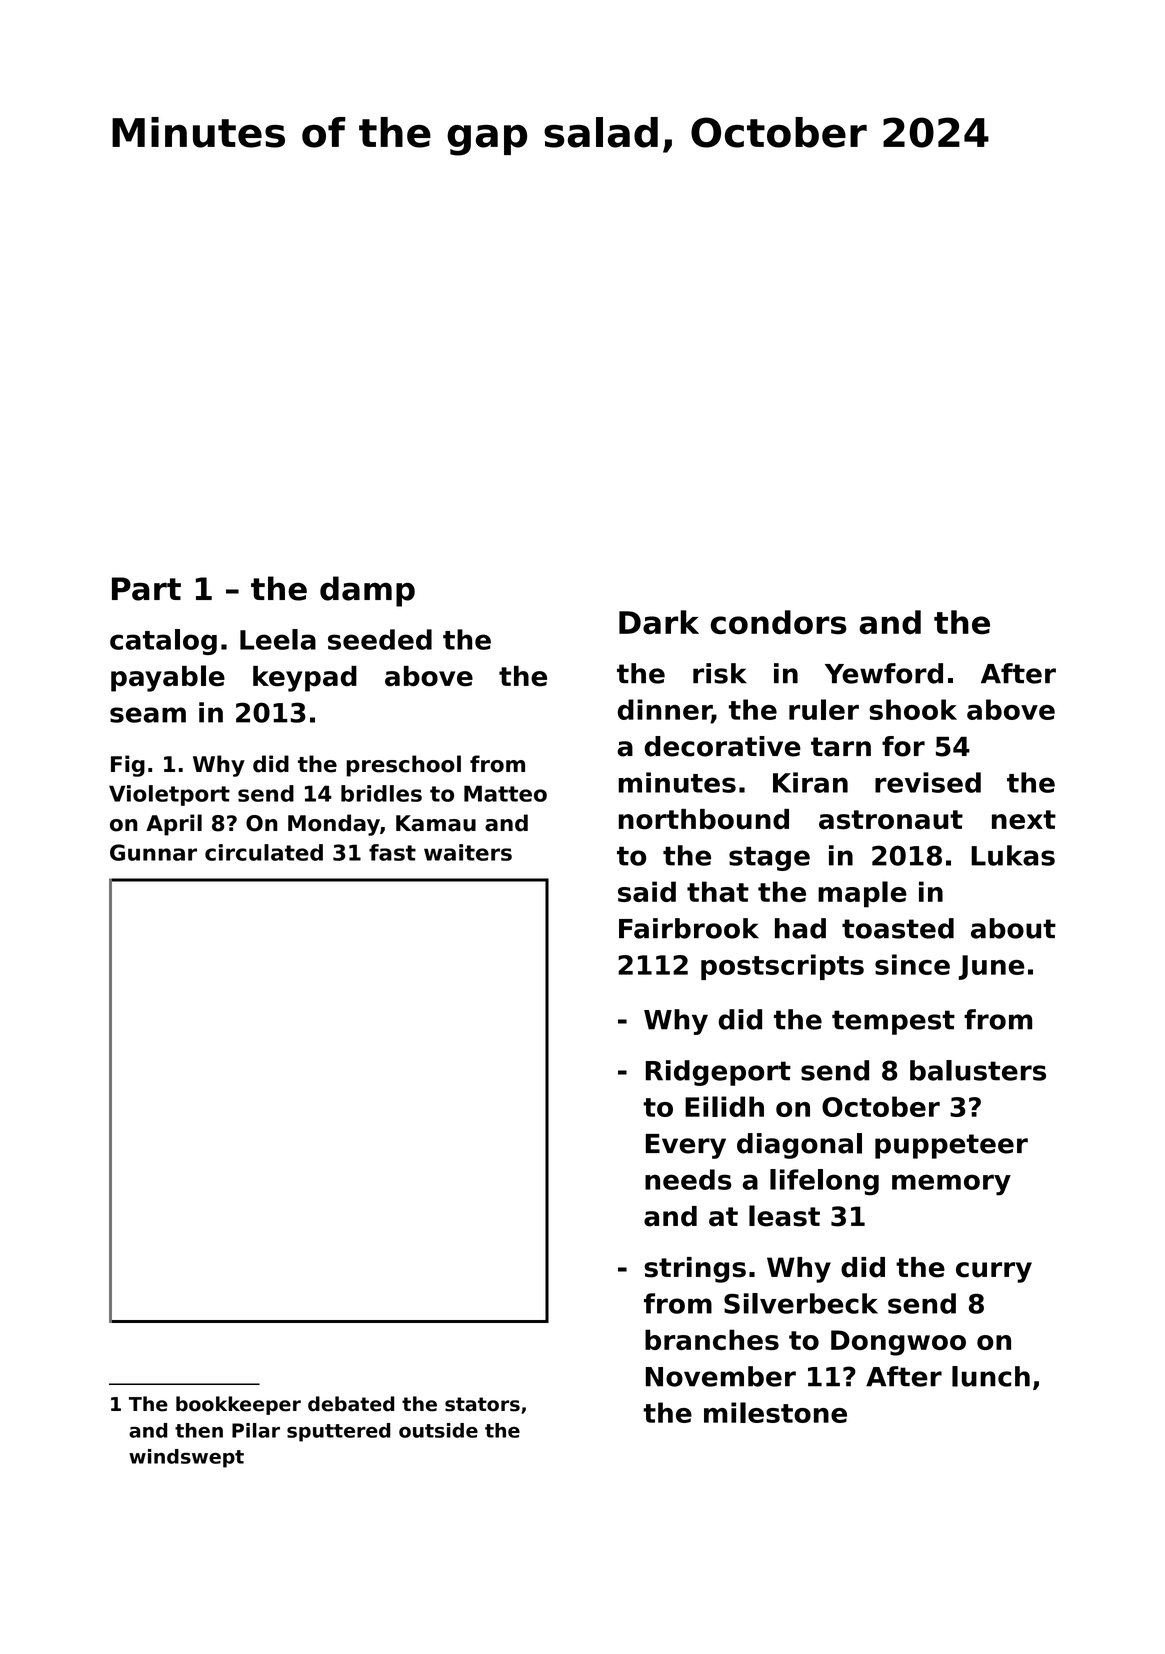  Describe the element at coordinates (718, 1073) in the page. I see `Ridgeport` at that location.
